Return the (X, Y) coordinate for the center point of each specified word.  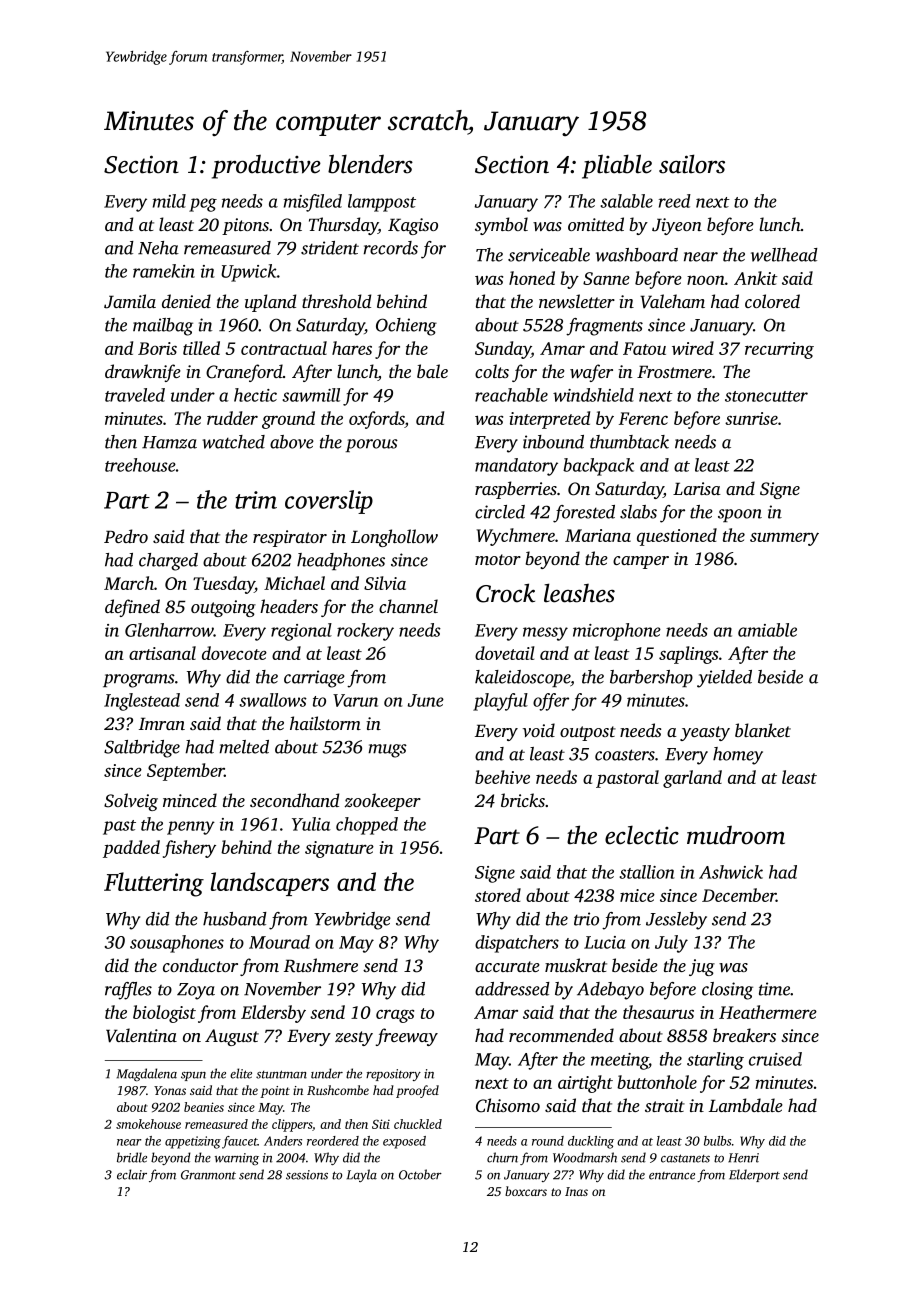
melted (244, 747)
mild (169, 201)
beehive (502, 777)
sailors (692, 164)
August (232, 1037)
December (739, 895)
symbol (501, 226)
